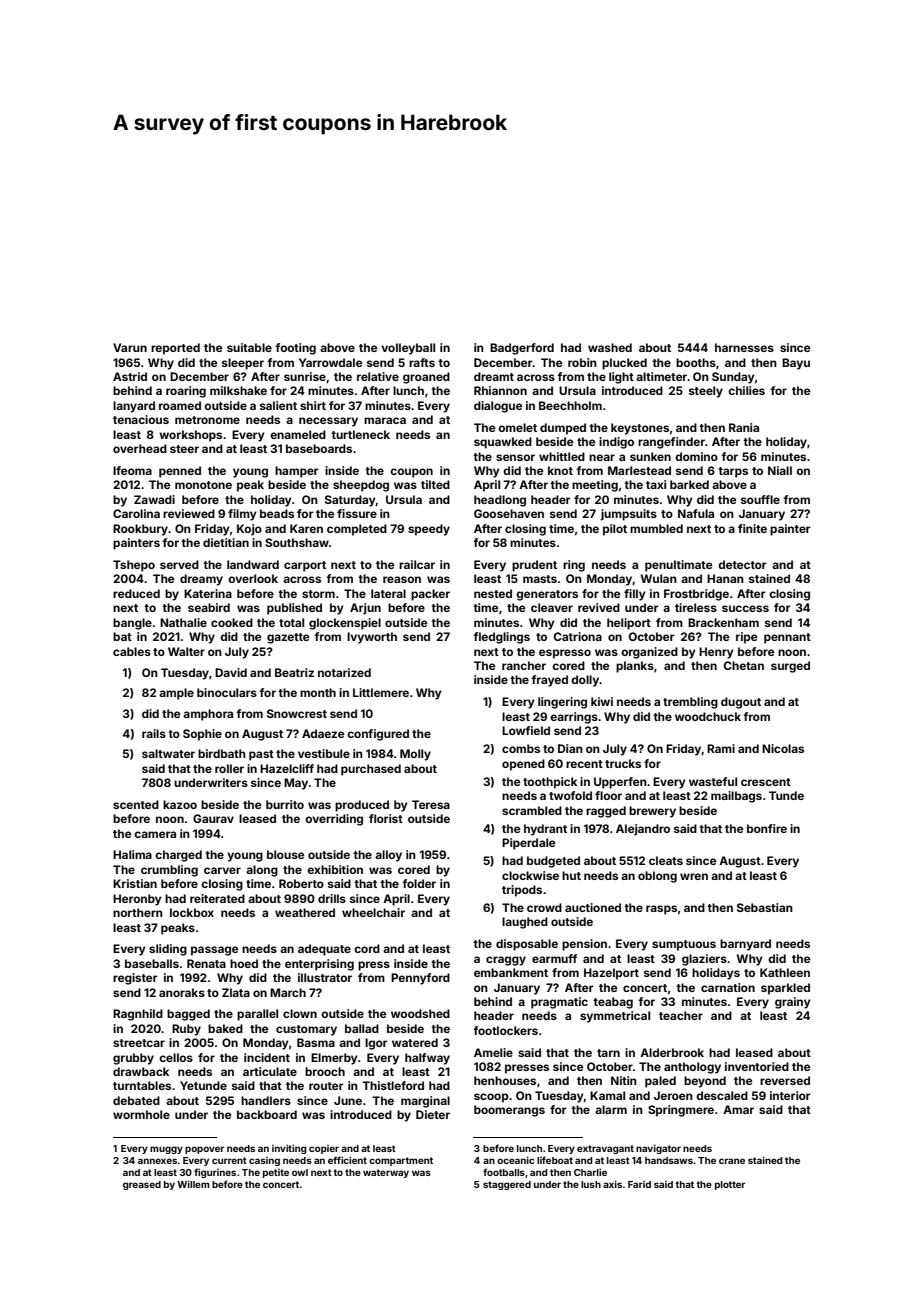  Describe the element at coordinates (639, 1184) in the image. I see `Farid` at that location.
